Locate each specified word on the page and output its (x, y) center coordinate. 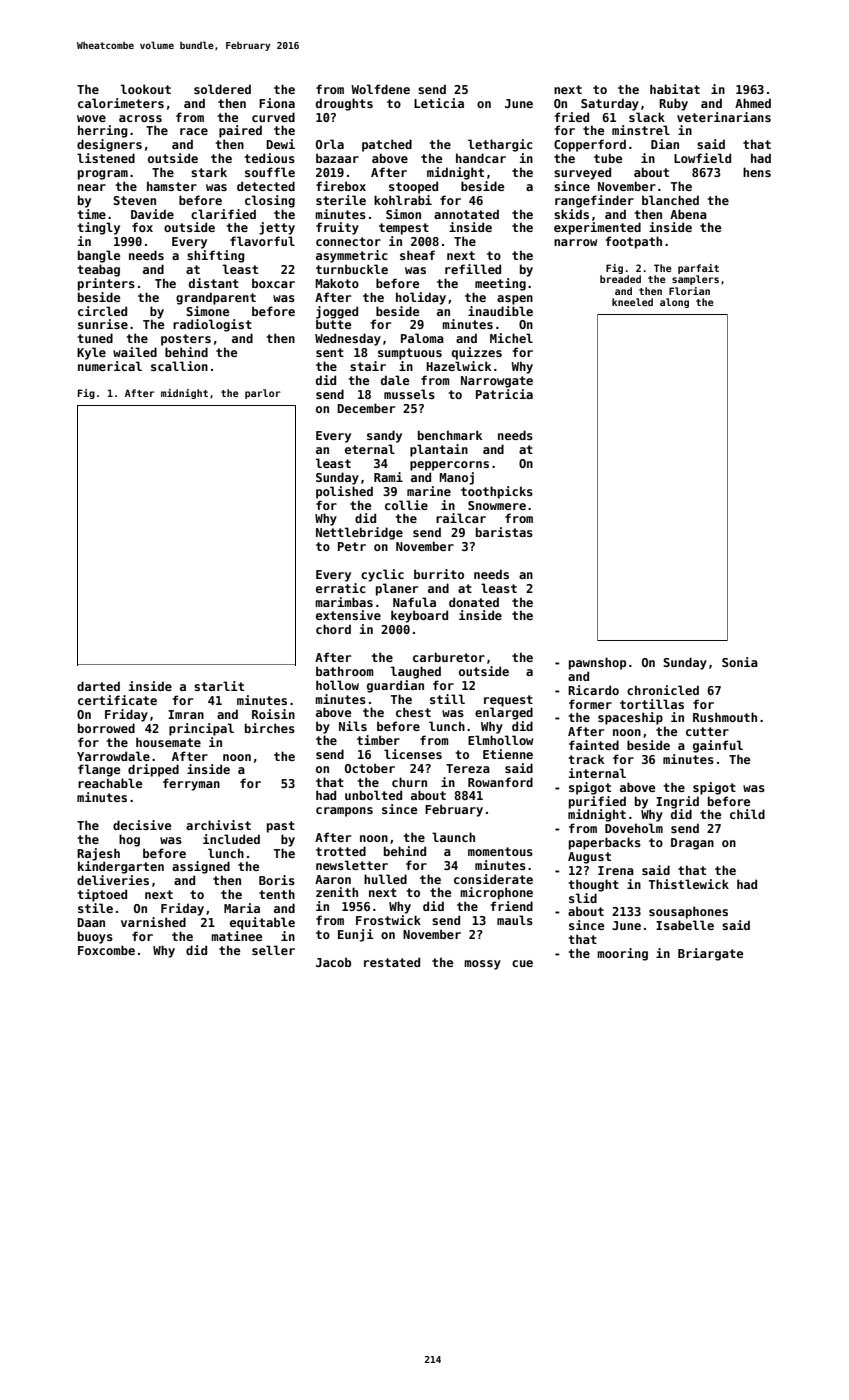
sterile (341, 200)
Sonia (740, 662)
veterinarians (724, 117)
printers (106, 284)
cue (522, 963)
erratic (341, 588)
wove (91, 118)
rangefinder (594, 201)
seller (273, 950)
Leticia (439, 103)
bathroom (345, 671)
